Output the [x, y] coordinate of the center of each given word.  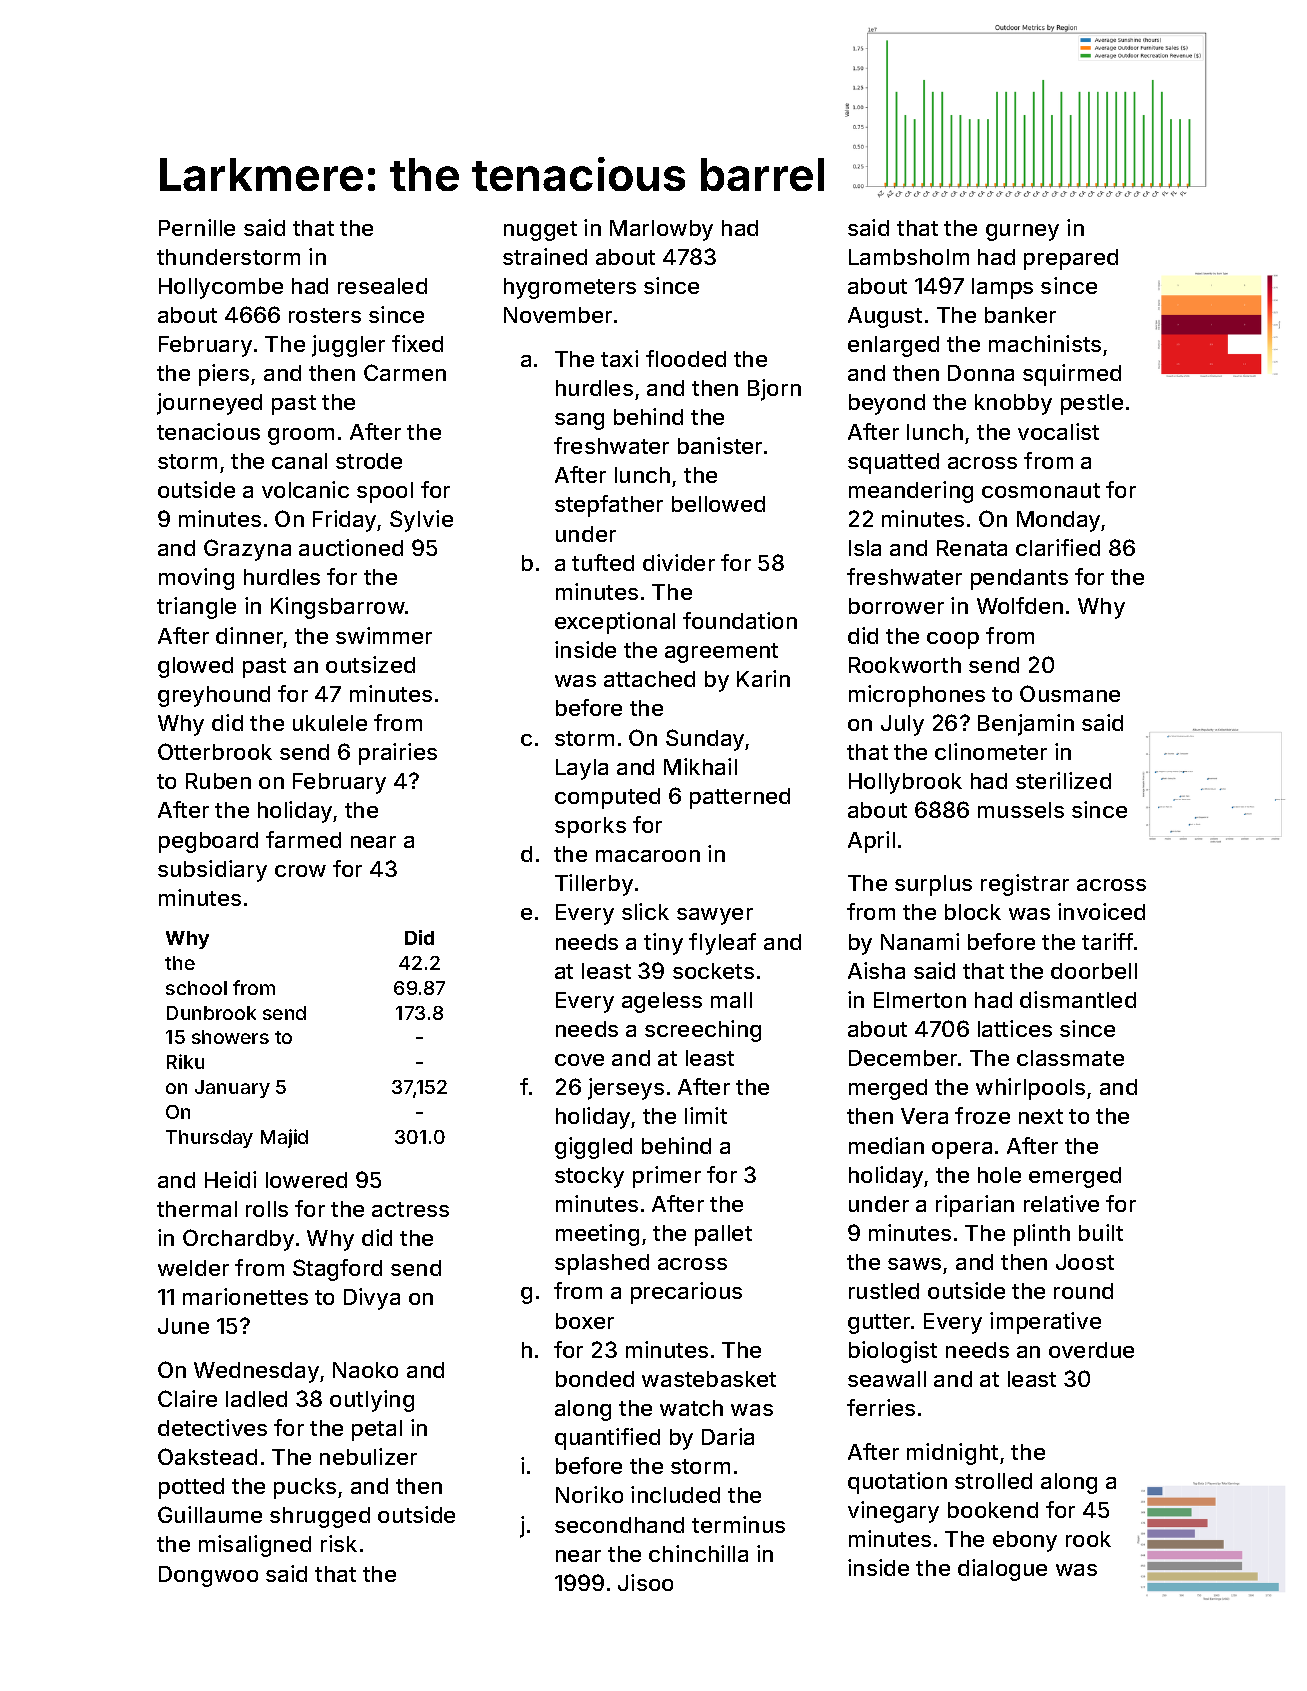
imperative [1045, 1323]
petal [377, 1430]
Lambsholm [909, 257]
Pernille [197, 227]
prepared [1071, 259]
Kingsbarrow [338, 608]
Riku [185, 1061]
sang [579, 421]
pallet [723, 1235]
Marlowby [661, 230]
